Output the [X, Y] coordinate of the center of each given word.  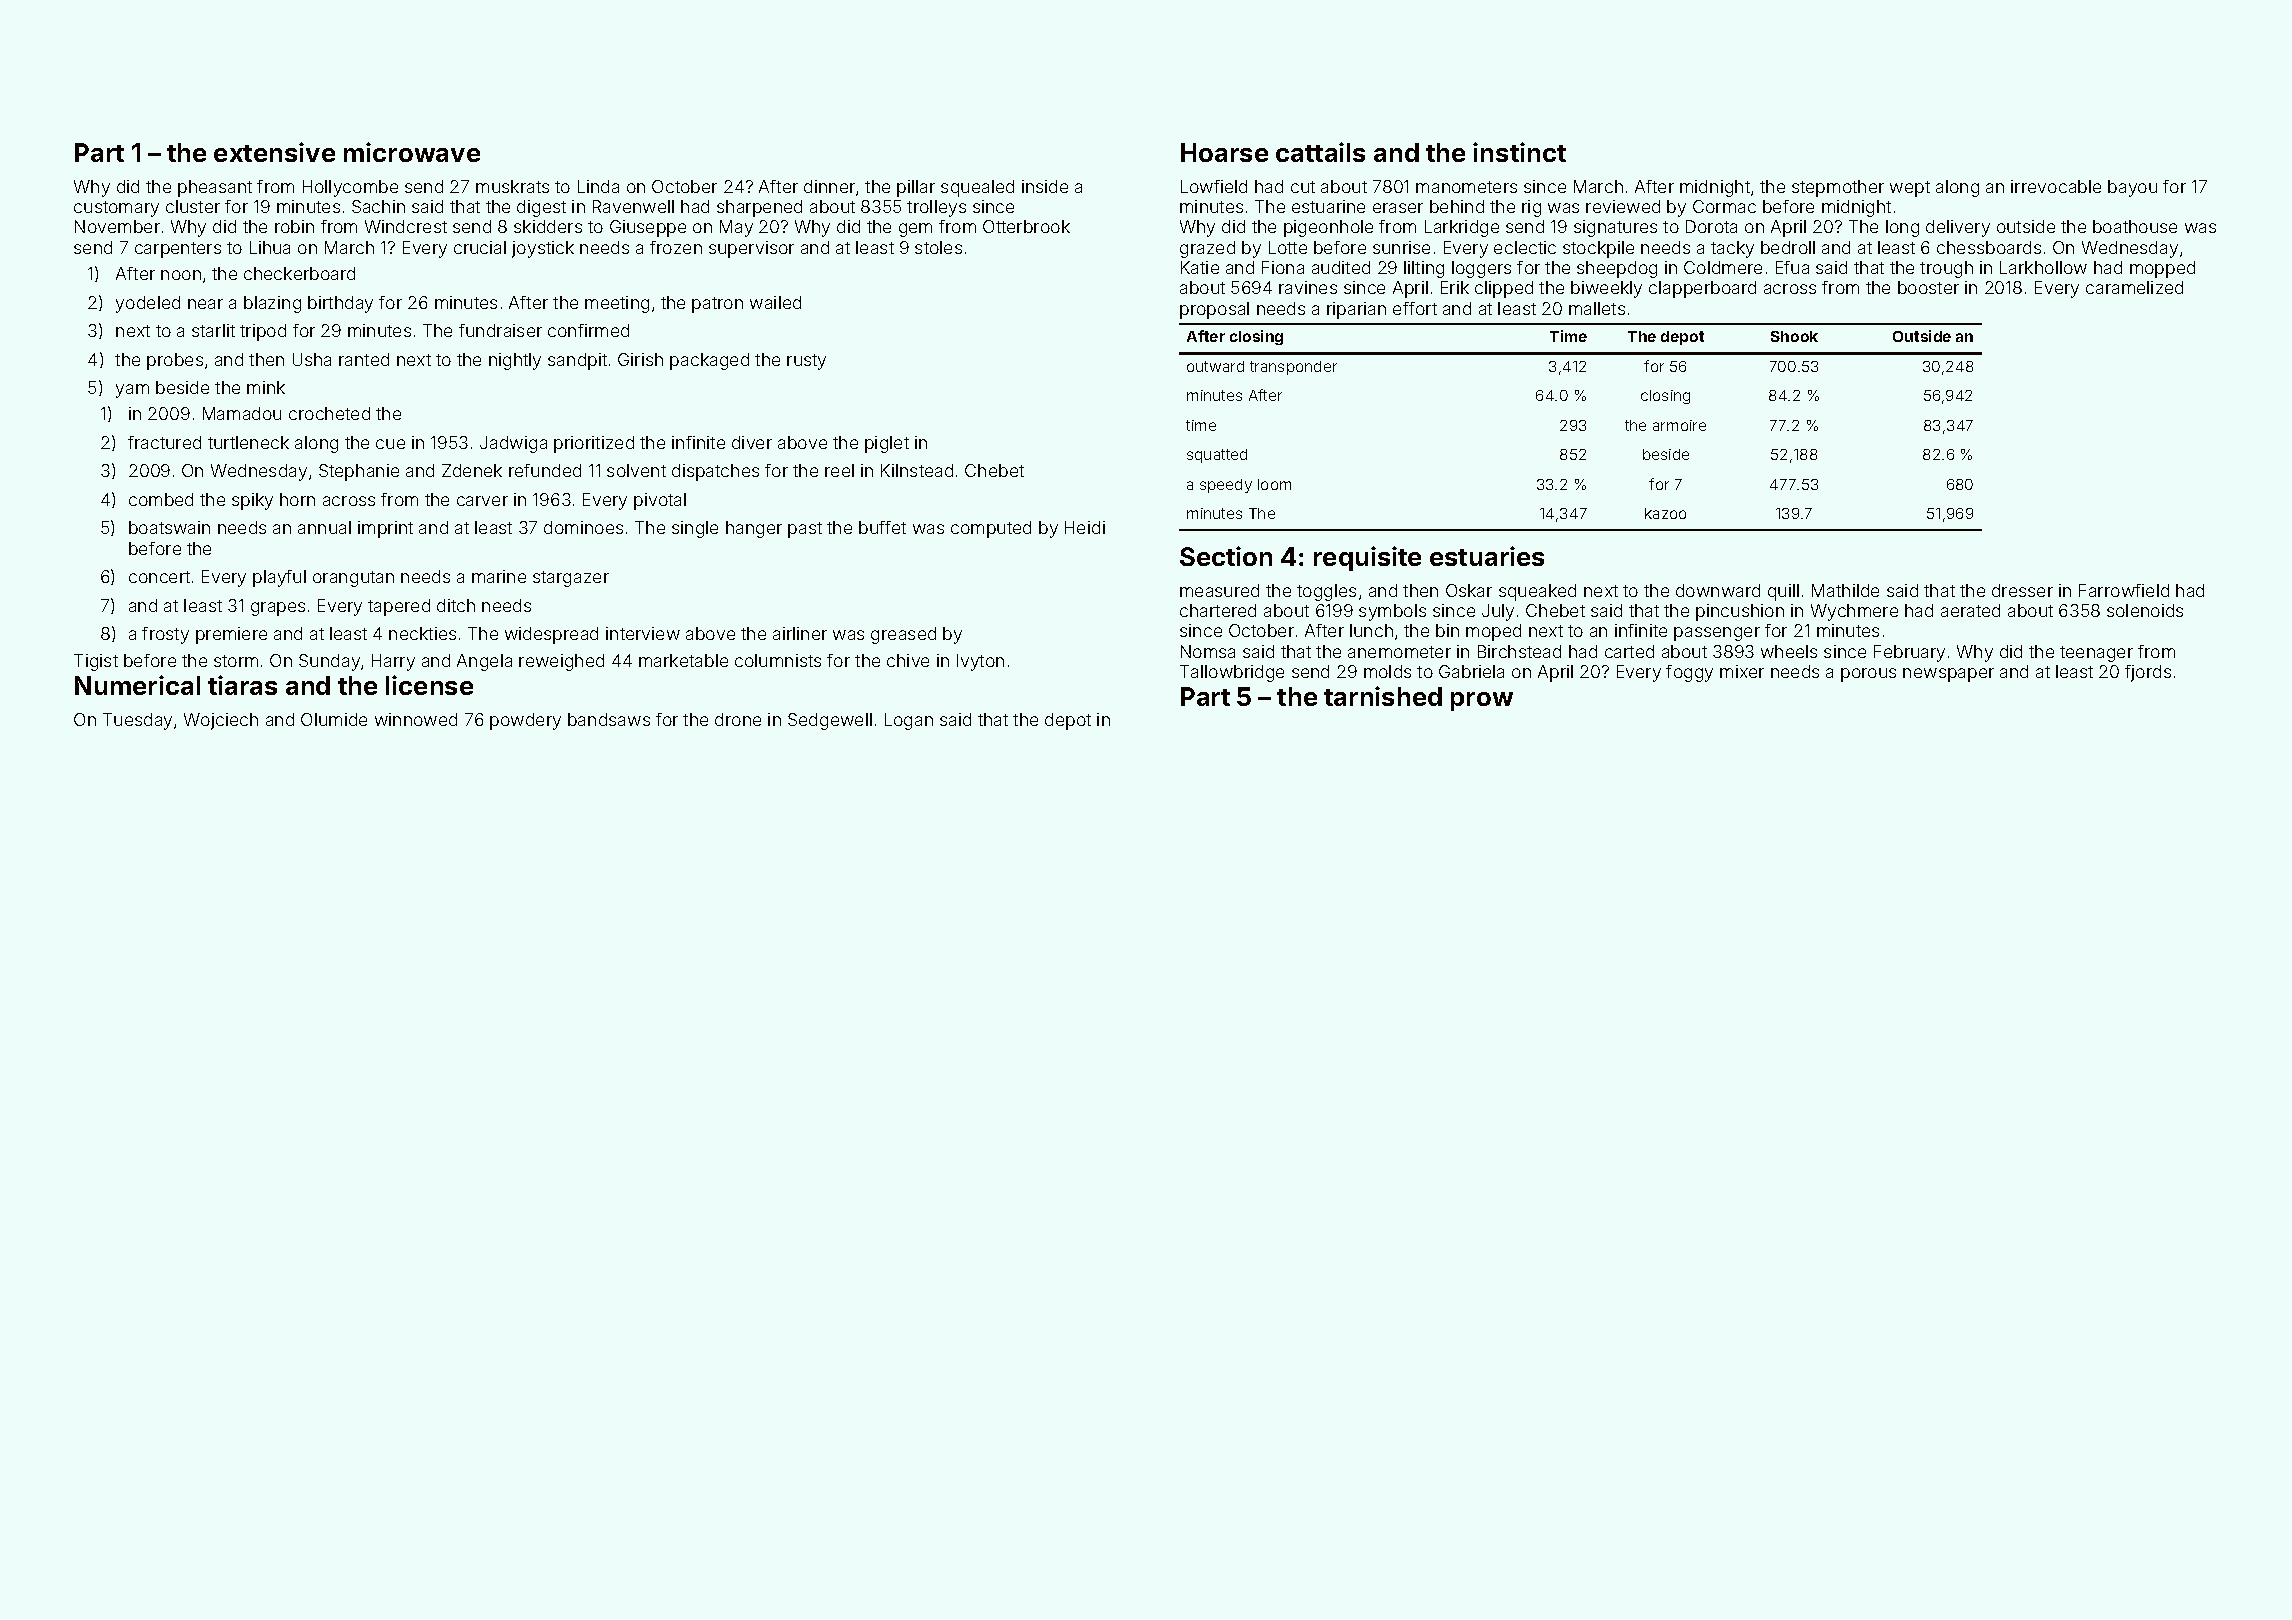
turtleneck [248, 442]
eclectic [1525, 247]
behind [1457, 206]
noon [181, 275]
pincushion [1740, 612]
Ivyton [980, 662]
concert [159, 577]
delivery [1958, 228]
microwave [412, 152]
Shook [1794, 336]
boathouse [2135, 226]
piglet [887, 444]
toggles [1326, 592]
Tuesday [137, 721]
